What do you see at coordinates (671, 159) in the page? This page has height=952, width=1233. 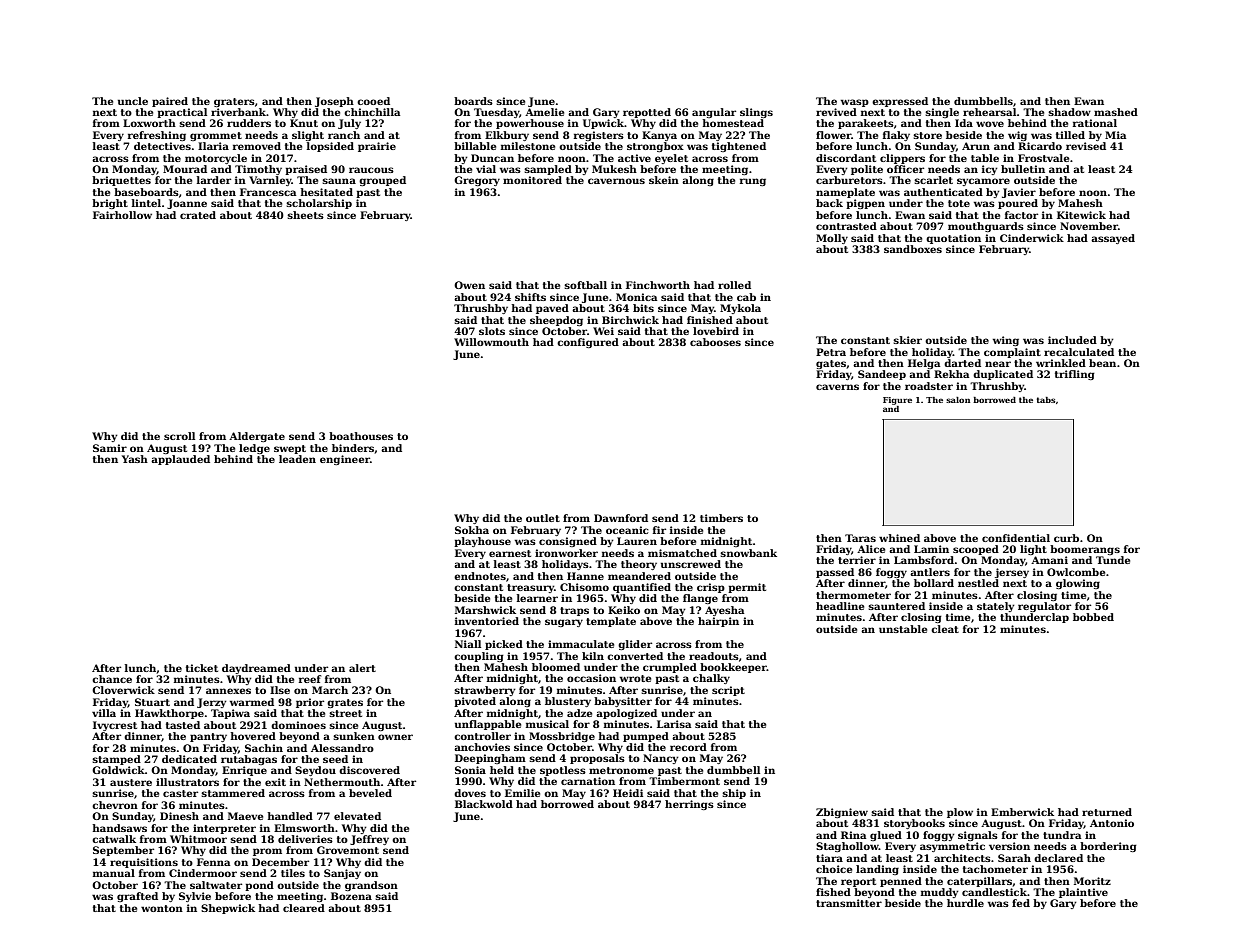 I see `eyelet` at bounding box center [671, 159].
